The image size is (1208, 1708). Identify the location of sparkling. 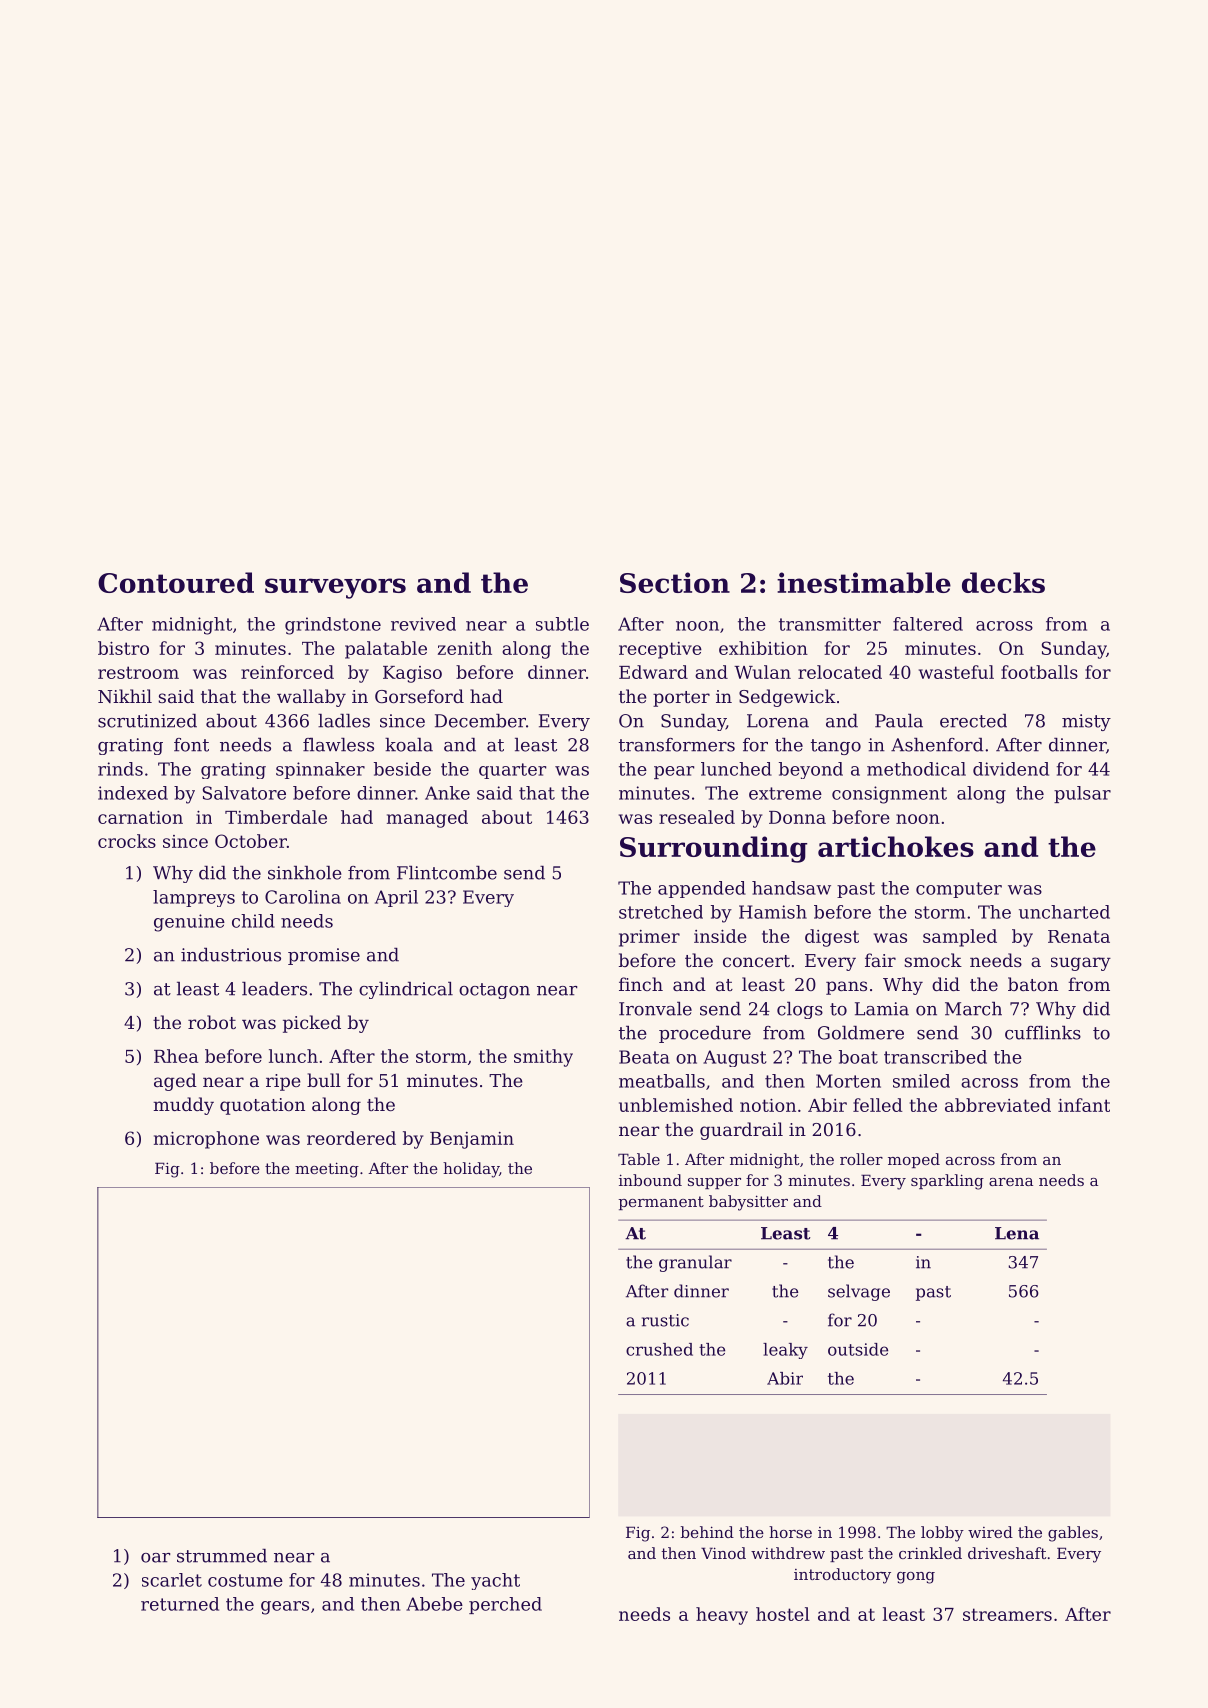
(947, 1182).
